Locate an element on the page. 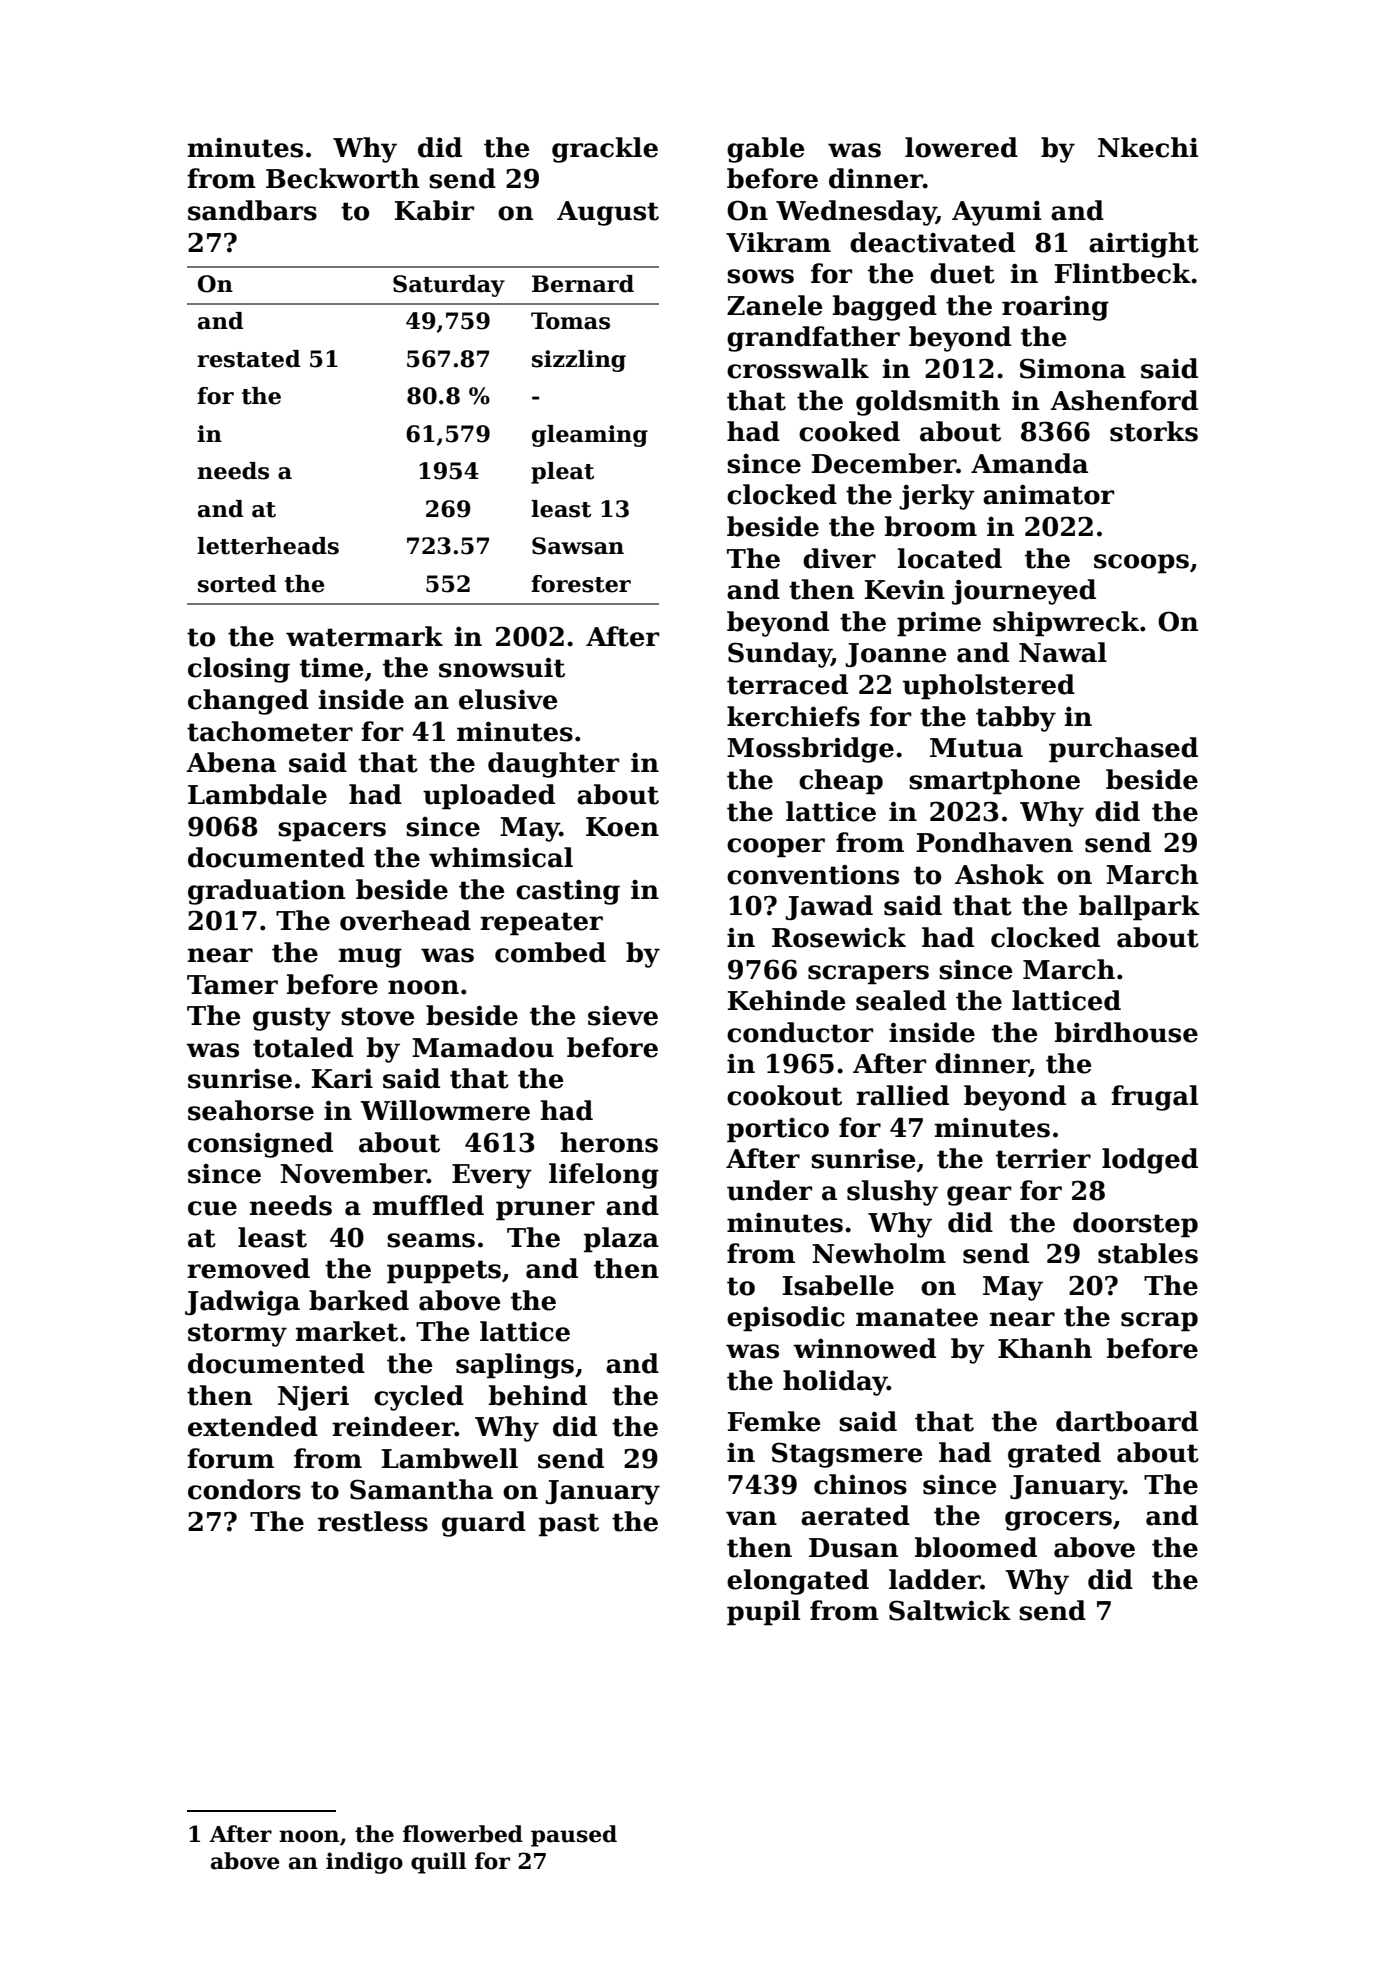 Image resolution: width=1386 pixels, height=1969 pixels. elongated is located at coordinates (798, 1582).
